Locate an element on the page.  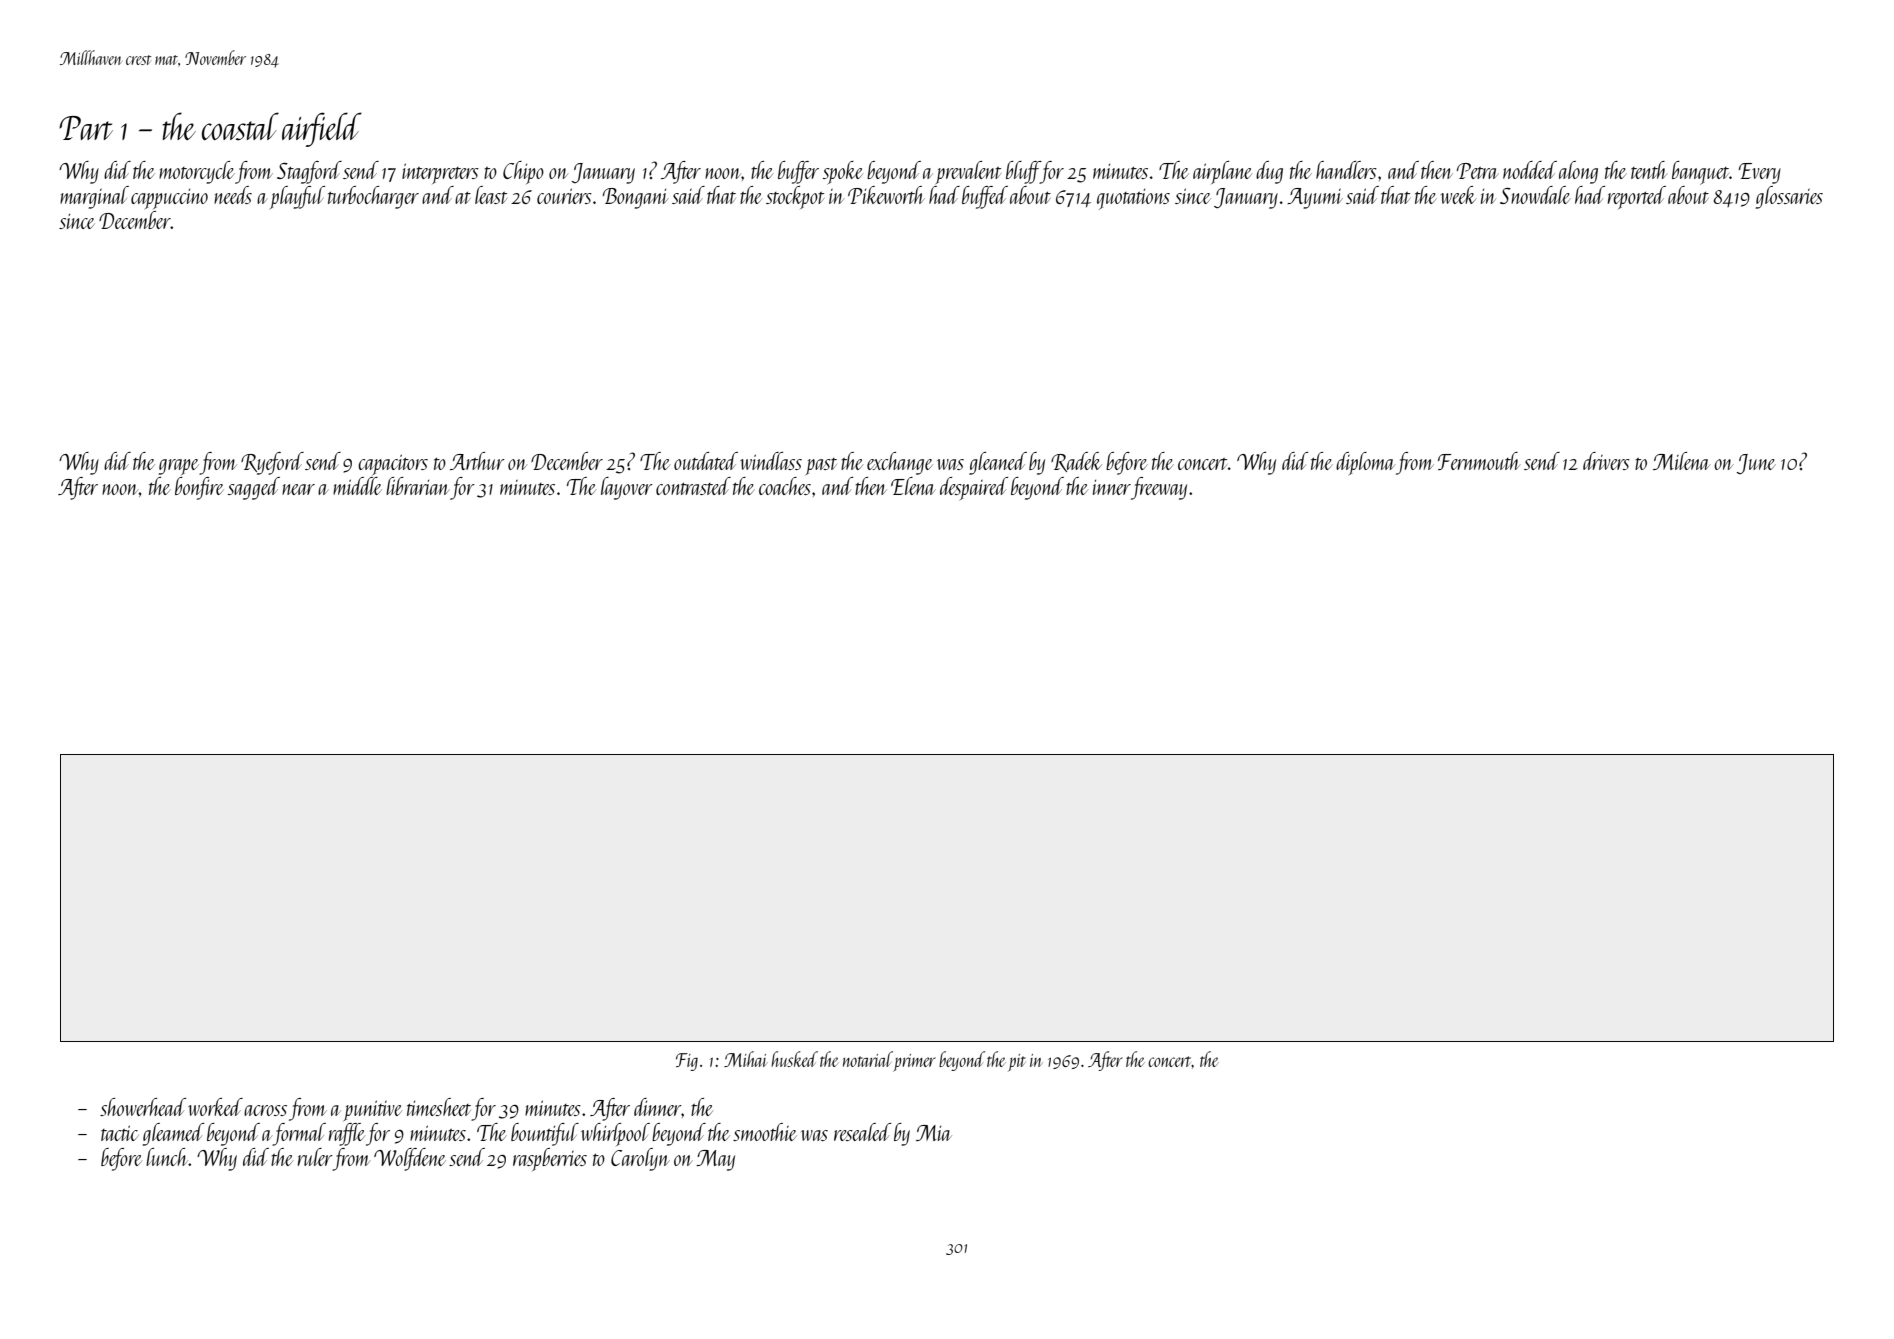
layover is located at coordinates (627, 488).
